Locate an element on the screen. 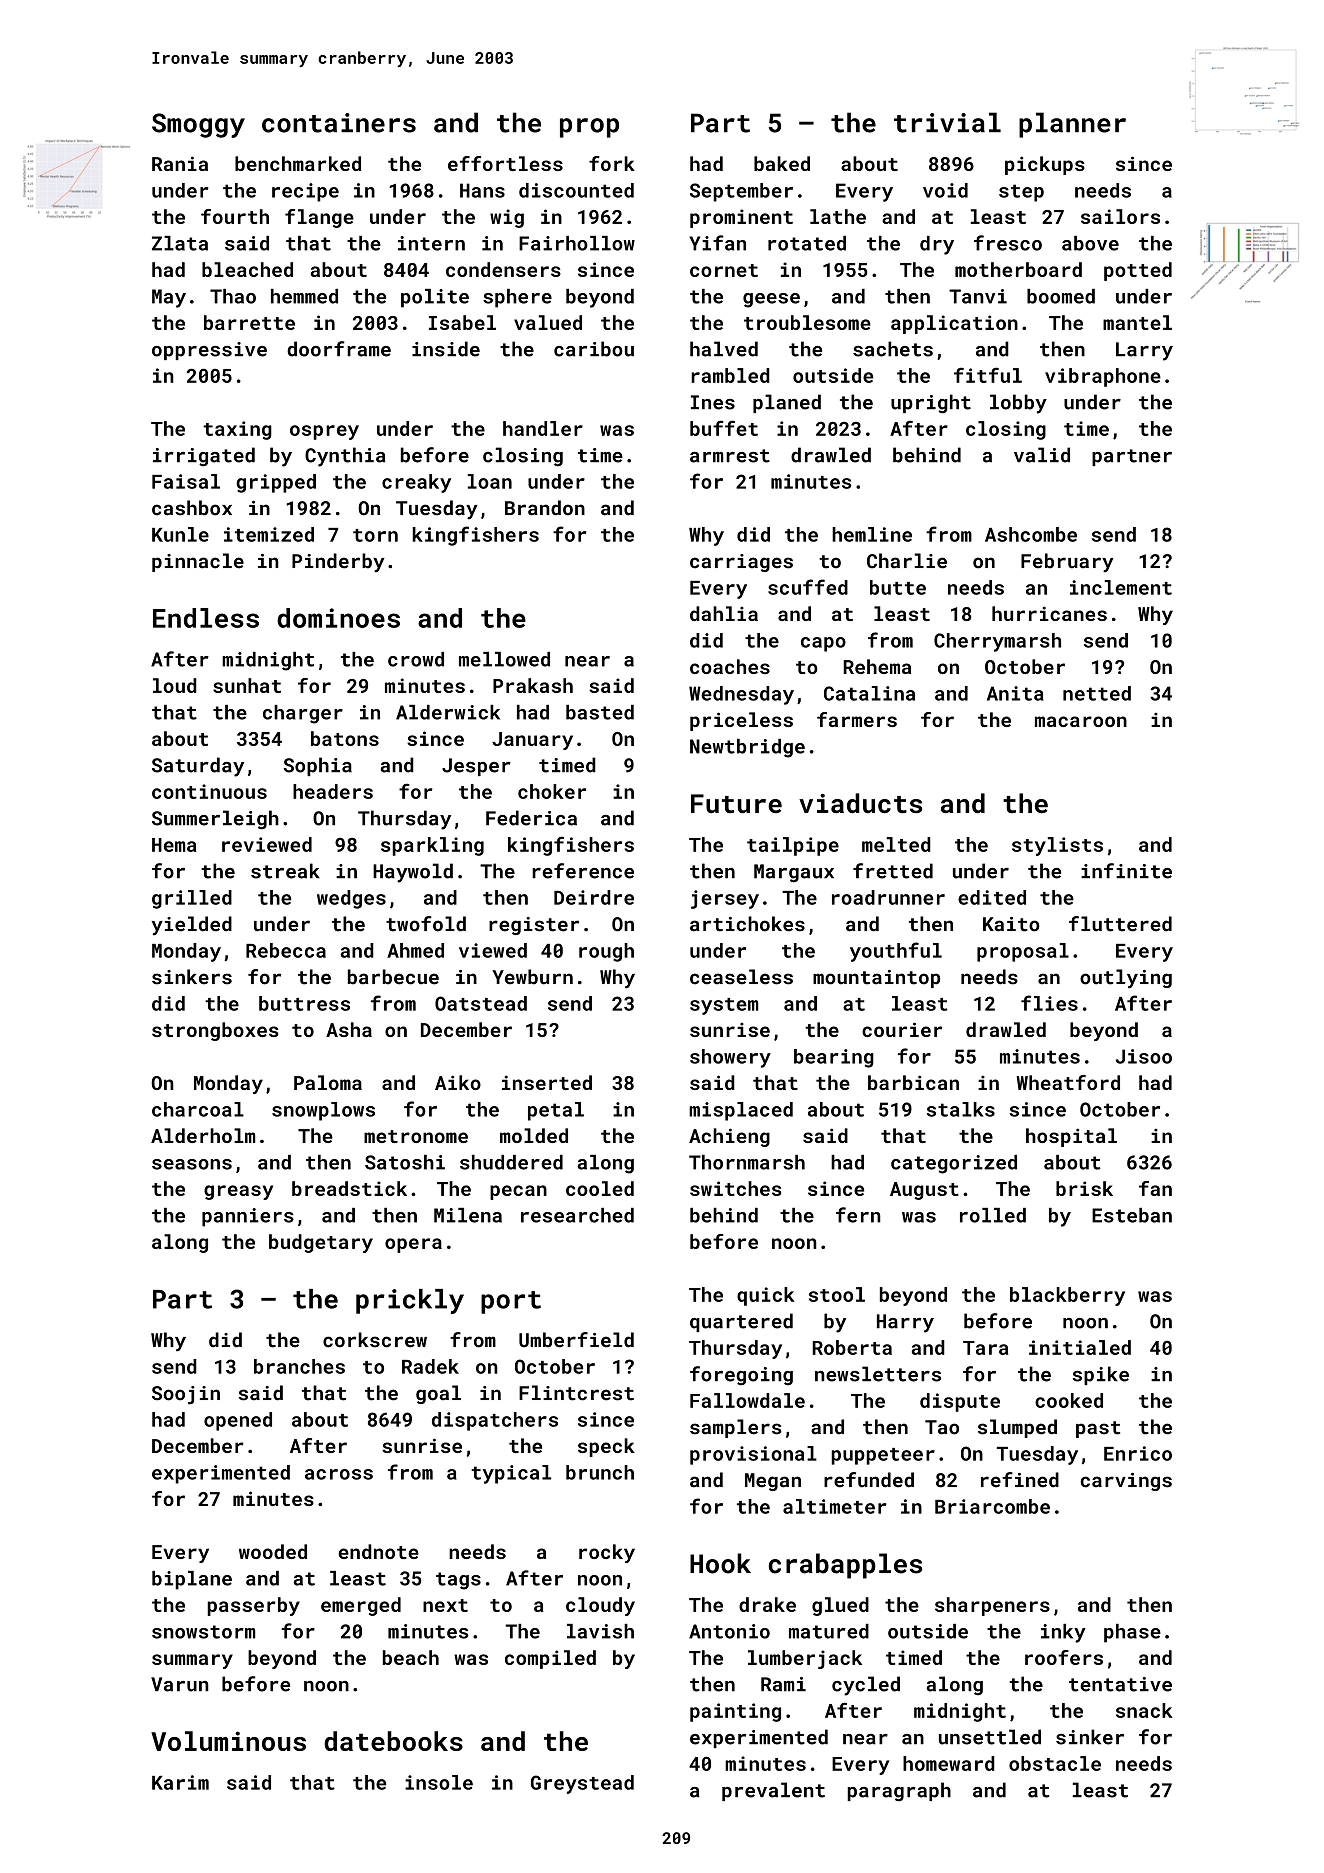 Image resolution: width=1324 pixels, height=1873 pixels. fork is located at coordinates (612, 163).
